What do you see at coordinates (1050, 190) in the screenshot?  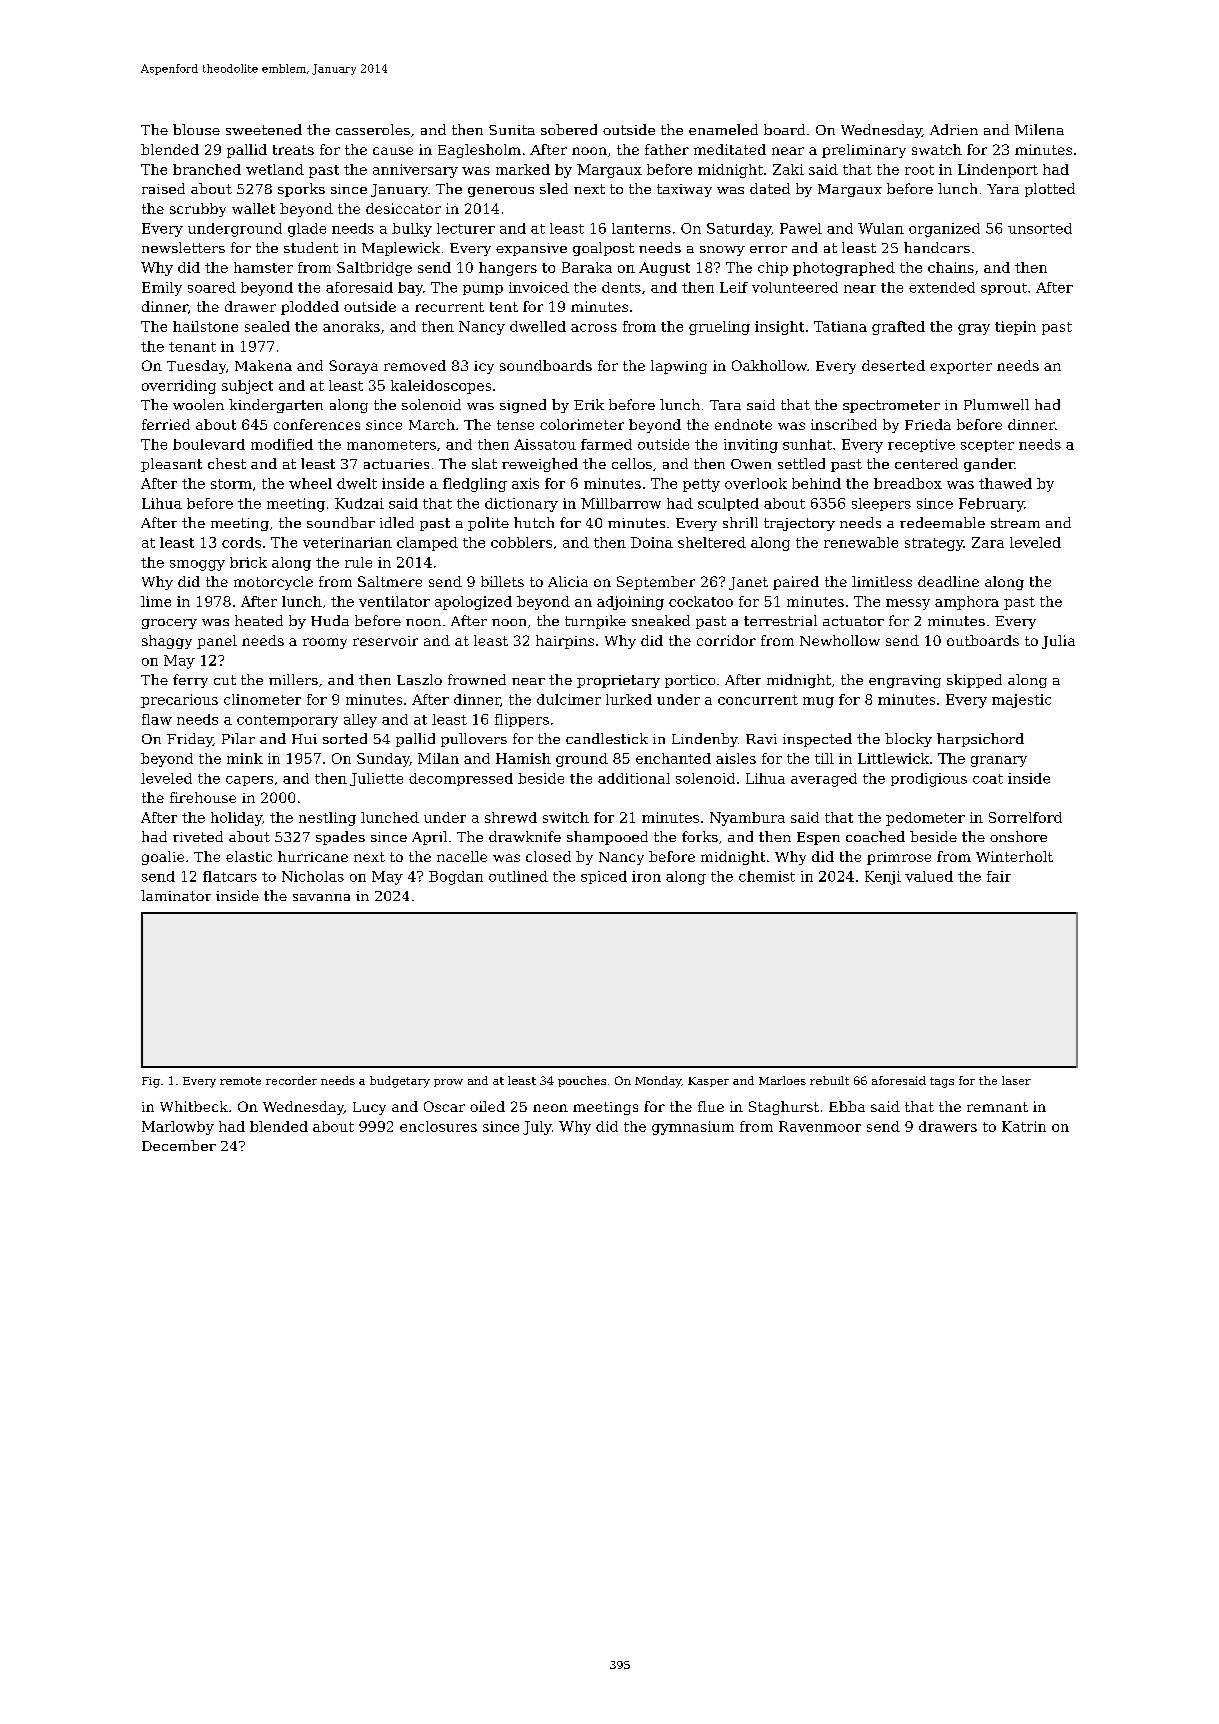 I see `plotted` at bounding box center [1050, 190].
